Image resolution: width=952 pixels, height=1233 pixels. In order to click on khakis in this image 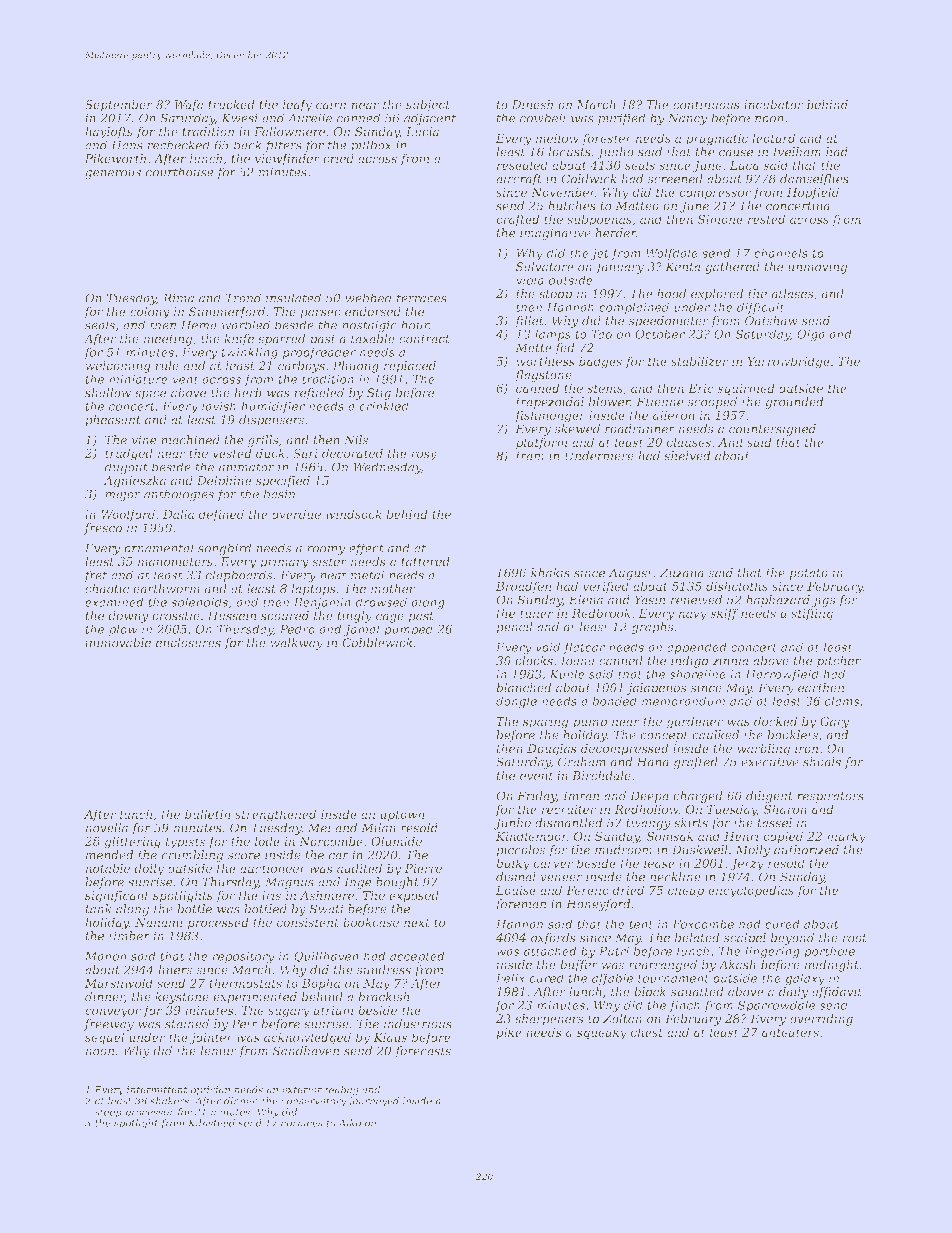, I will do `click(550, 573)`.
